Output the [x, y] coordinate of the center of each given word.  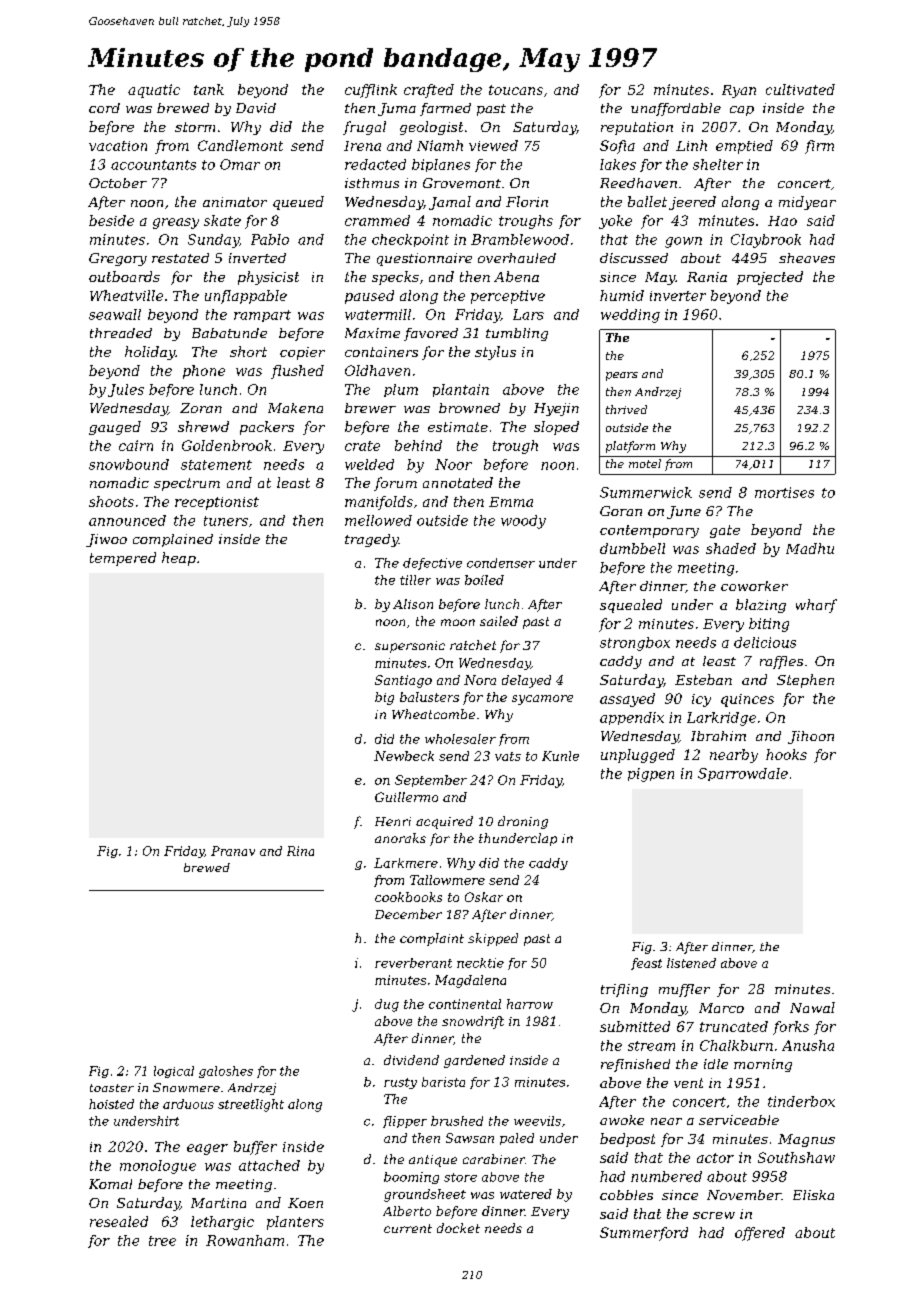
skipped [493, 939]
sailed [499, 621]
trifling [624, 990]
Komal [110, 1184]
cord [104, 108]
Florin [527, 201]
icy [701, 700]
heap [179, 559]
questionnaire [424, 259]
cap [742, 111]
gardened [474, 1061]
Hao [782, 221]
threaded [121, 333]
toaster [112, 1088]
